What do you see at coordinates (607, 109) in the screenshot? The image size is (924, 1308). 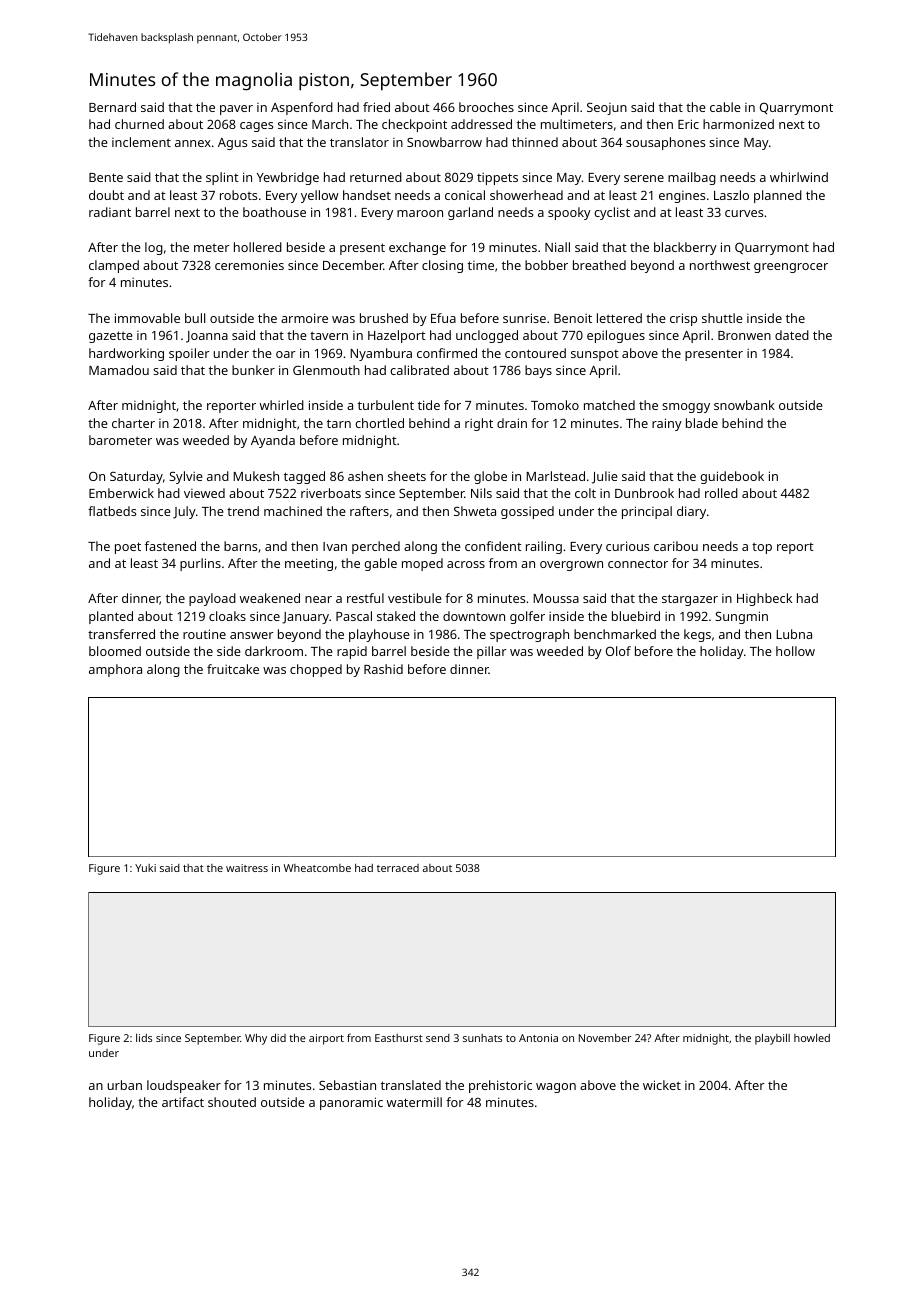 I see `Seojun` at bounding box center [607, 109].
